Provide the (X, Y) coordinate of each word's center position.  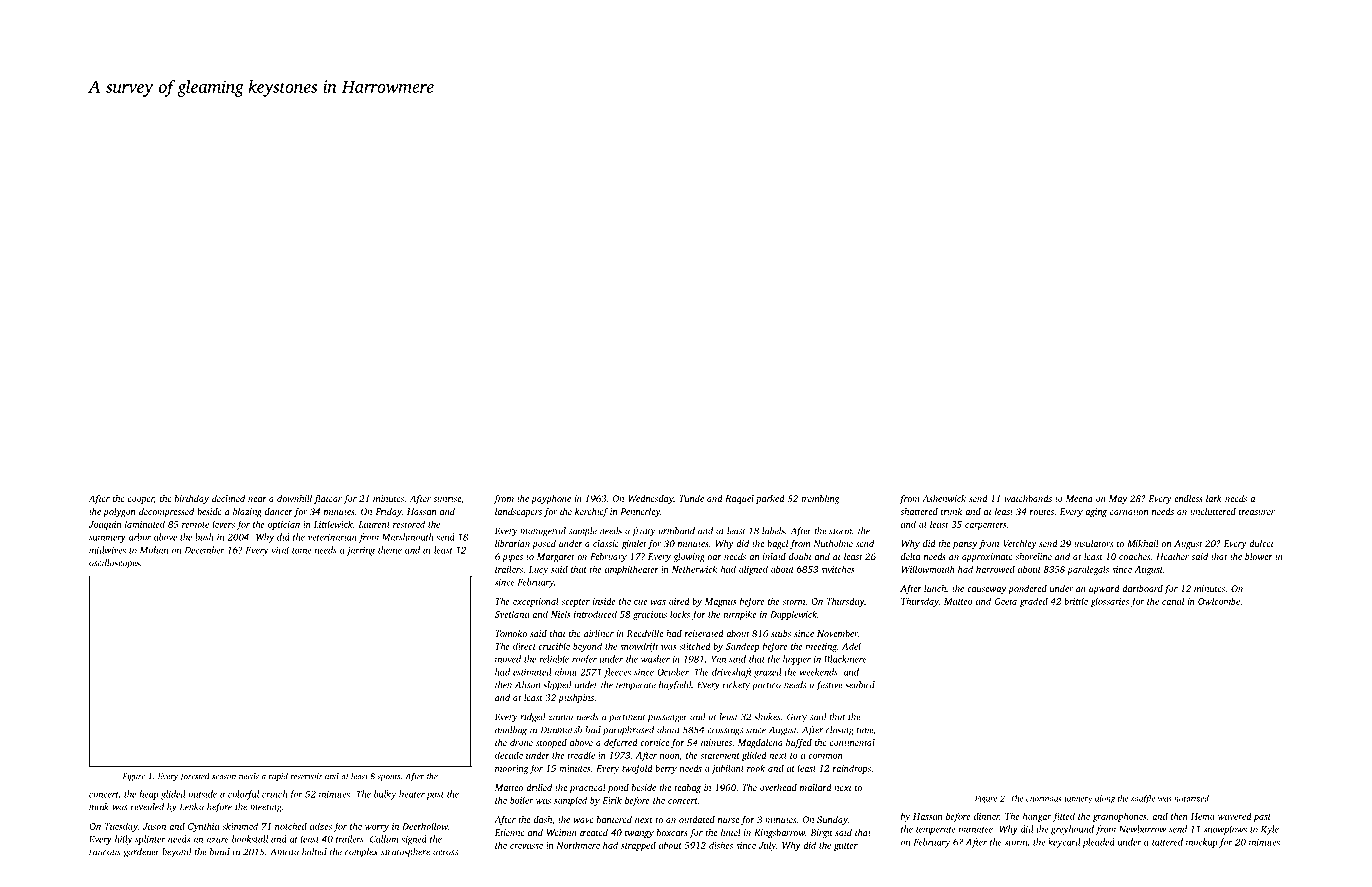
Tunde (691, 498)
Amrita (284, 852)
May (1118, 499)
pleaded (1098, 843)
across (445, 853)
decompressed (166, 512)
